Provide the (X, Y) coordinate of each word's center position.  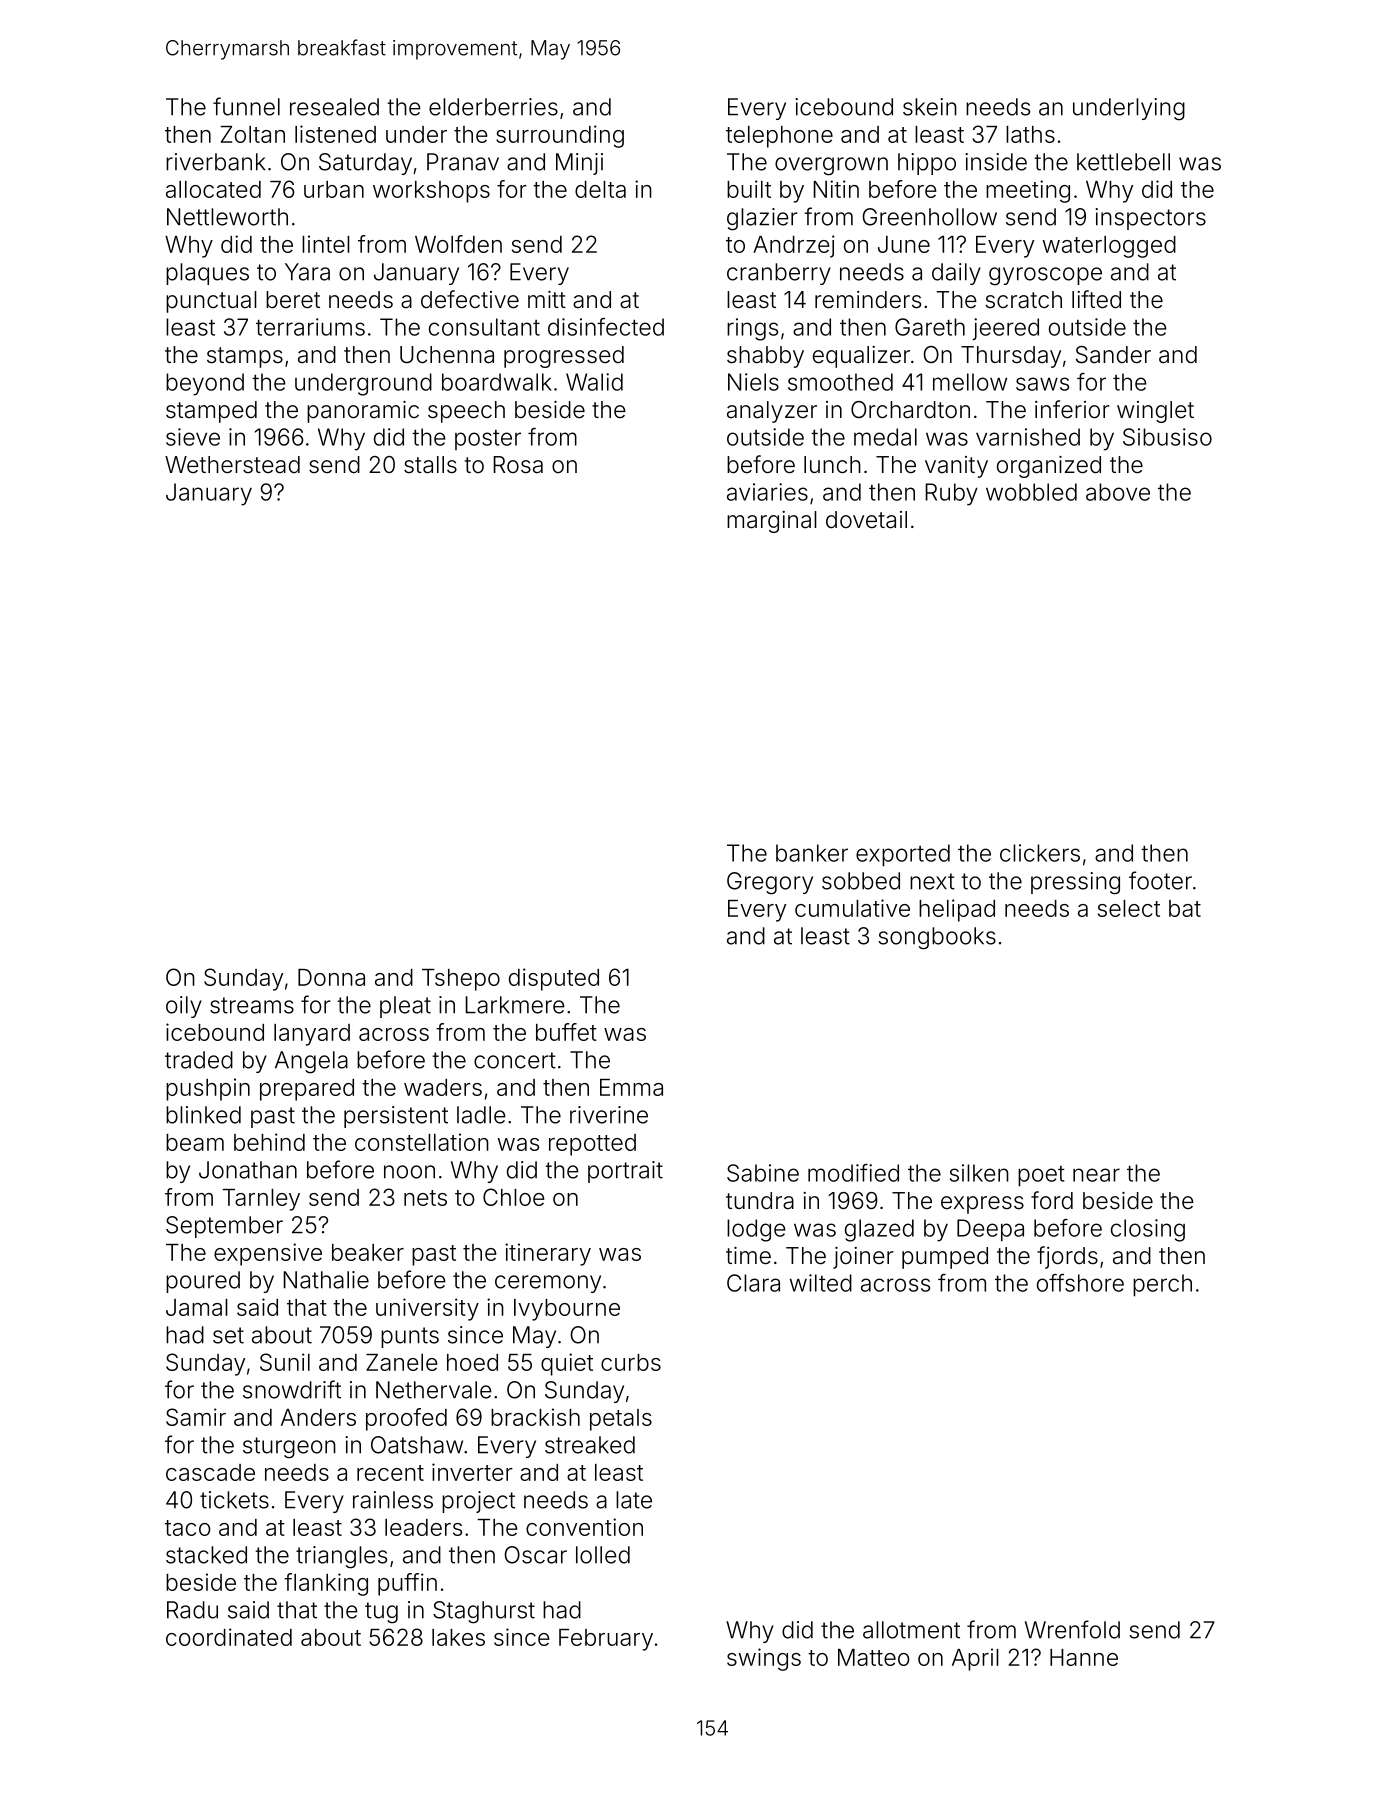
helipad (957, 910)
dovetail (866, 520)
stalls (430, 465)
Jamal (197, 1307)
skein (930, 107)
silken (979, 1173)
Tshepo (461, 980)
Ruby (951, 494)
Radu (192, 1610)
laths (1030, 134)
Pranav (463, 162)
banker (812, 853)
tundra (760, 1201)
